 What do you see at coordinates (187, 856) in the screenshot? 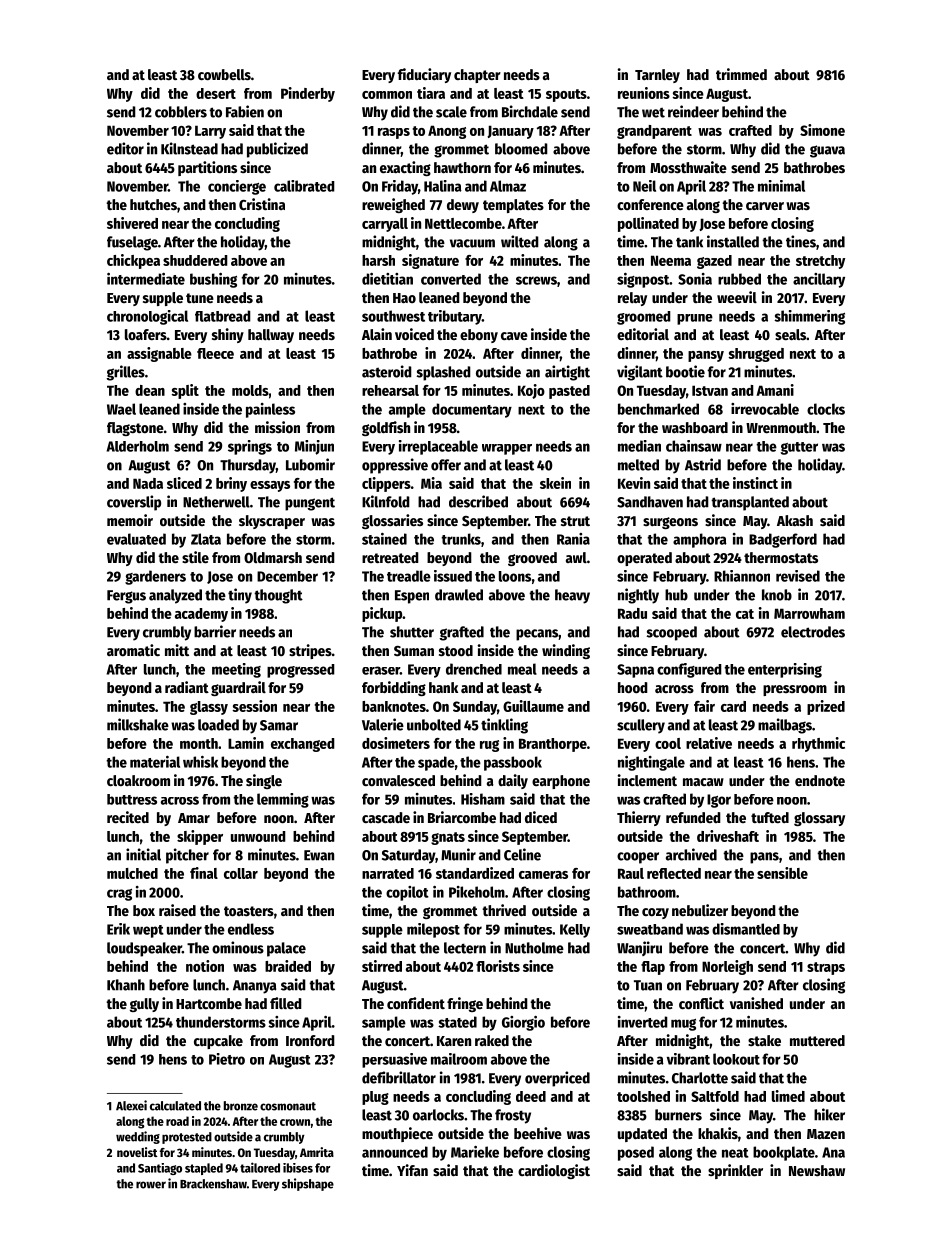
I see `pitcher` at bounding box center [187, 856].
